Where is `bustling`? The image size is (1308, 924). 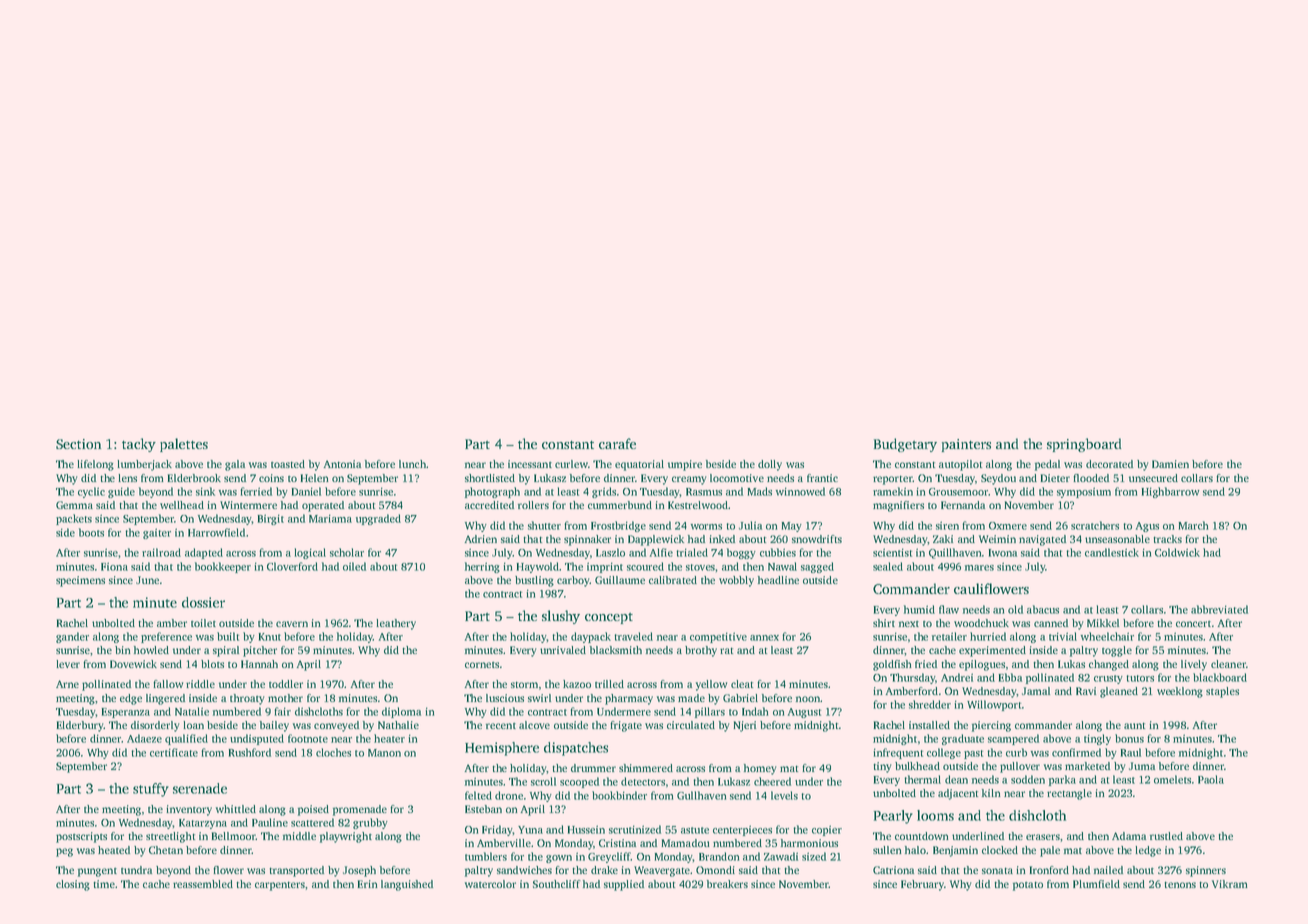
bustling is located at coordinates (534, 581).
